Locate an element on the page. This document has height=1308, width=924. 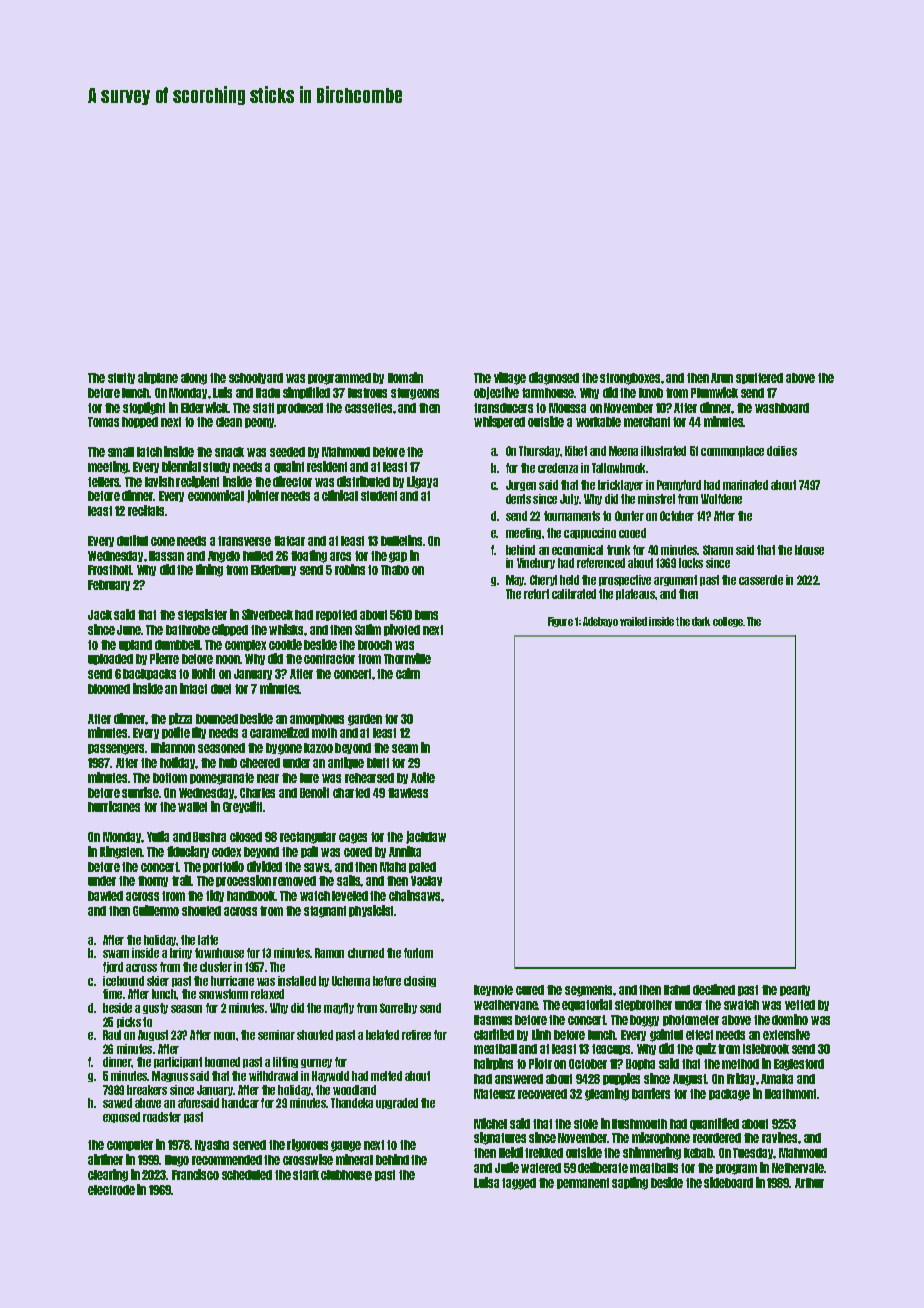
repotted is located at coordinates (336, 615).
